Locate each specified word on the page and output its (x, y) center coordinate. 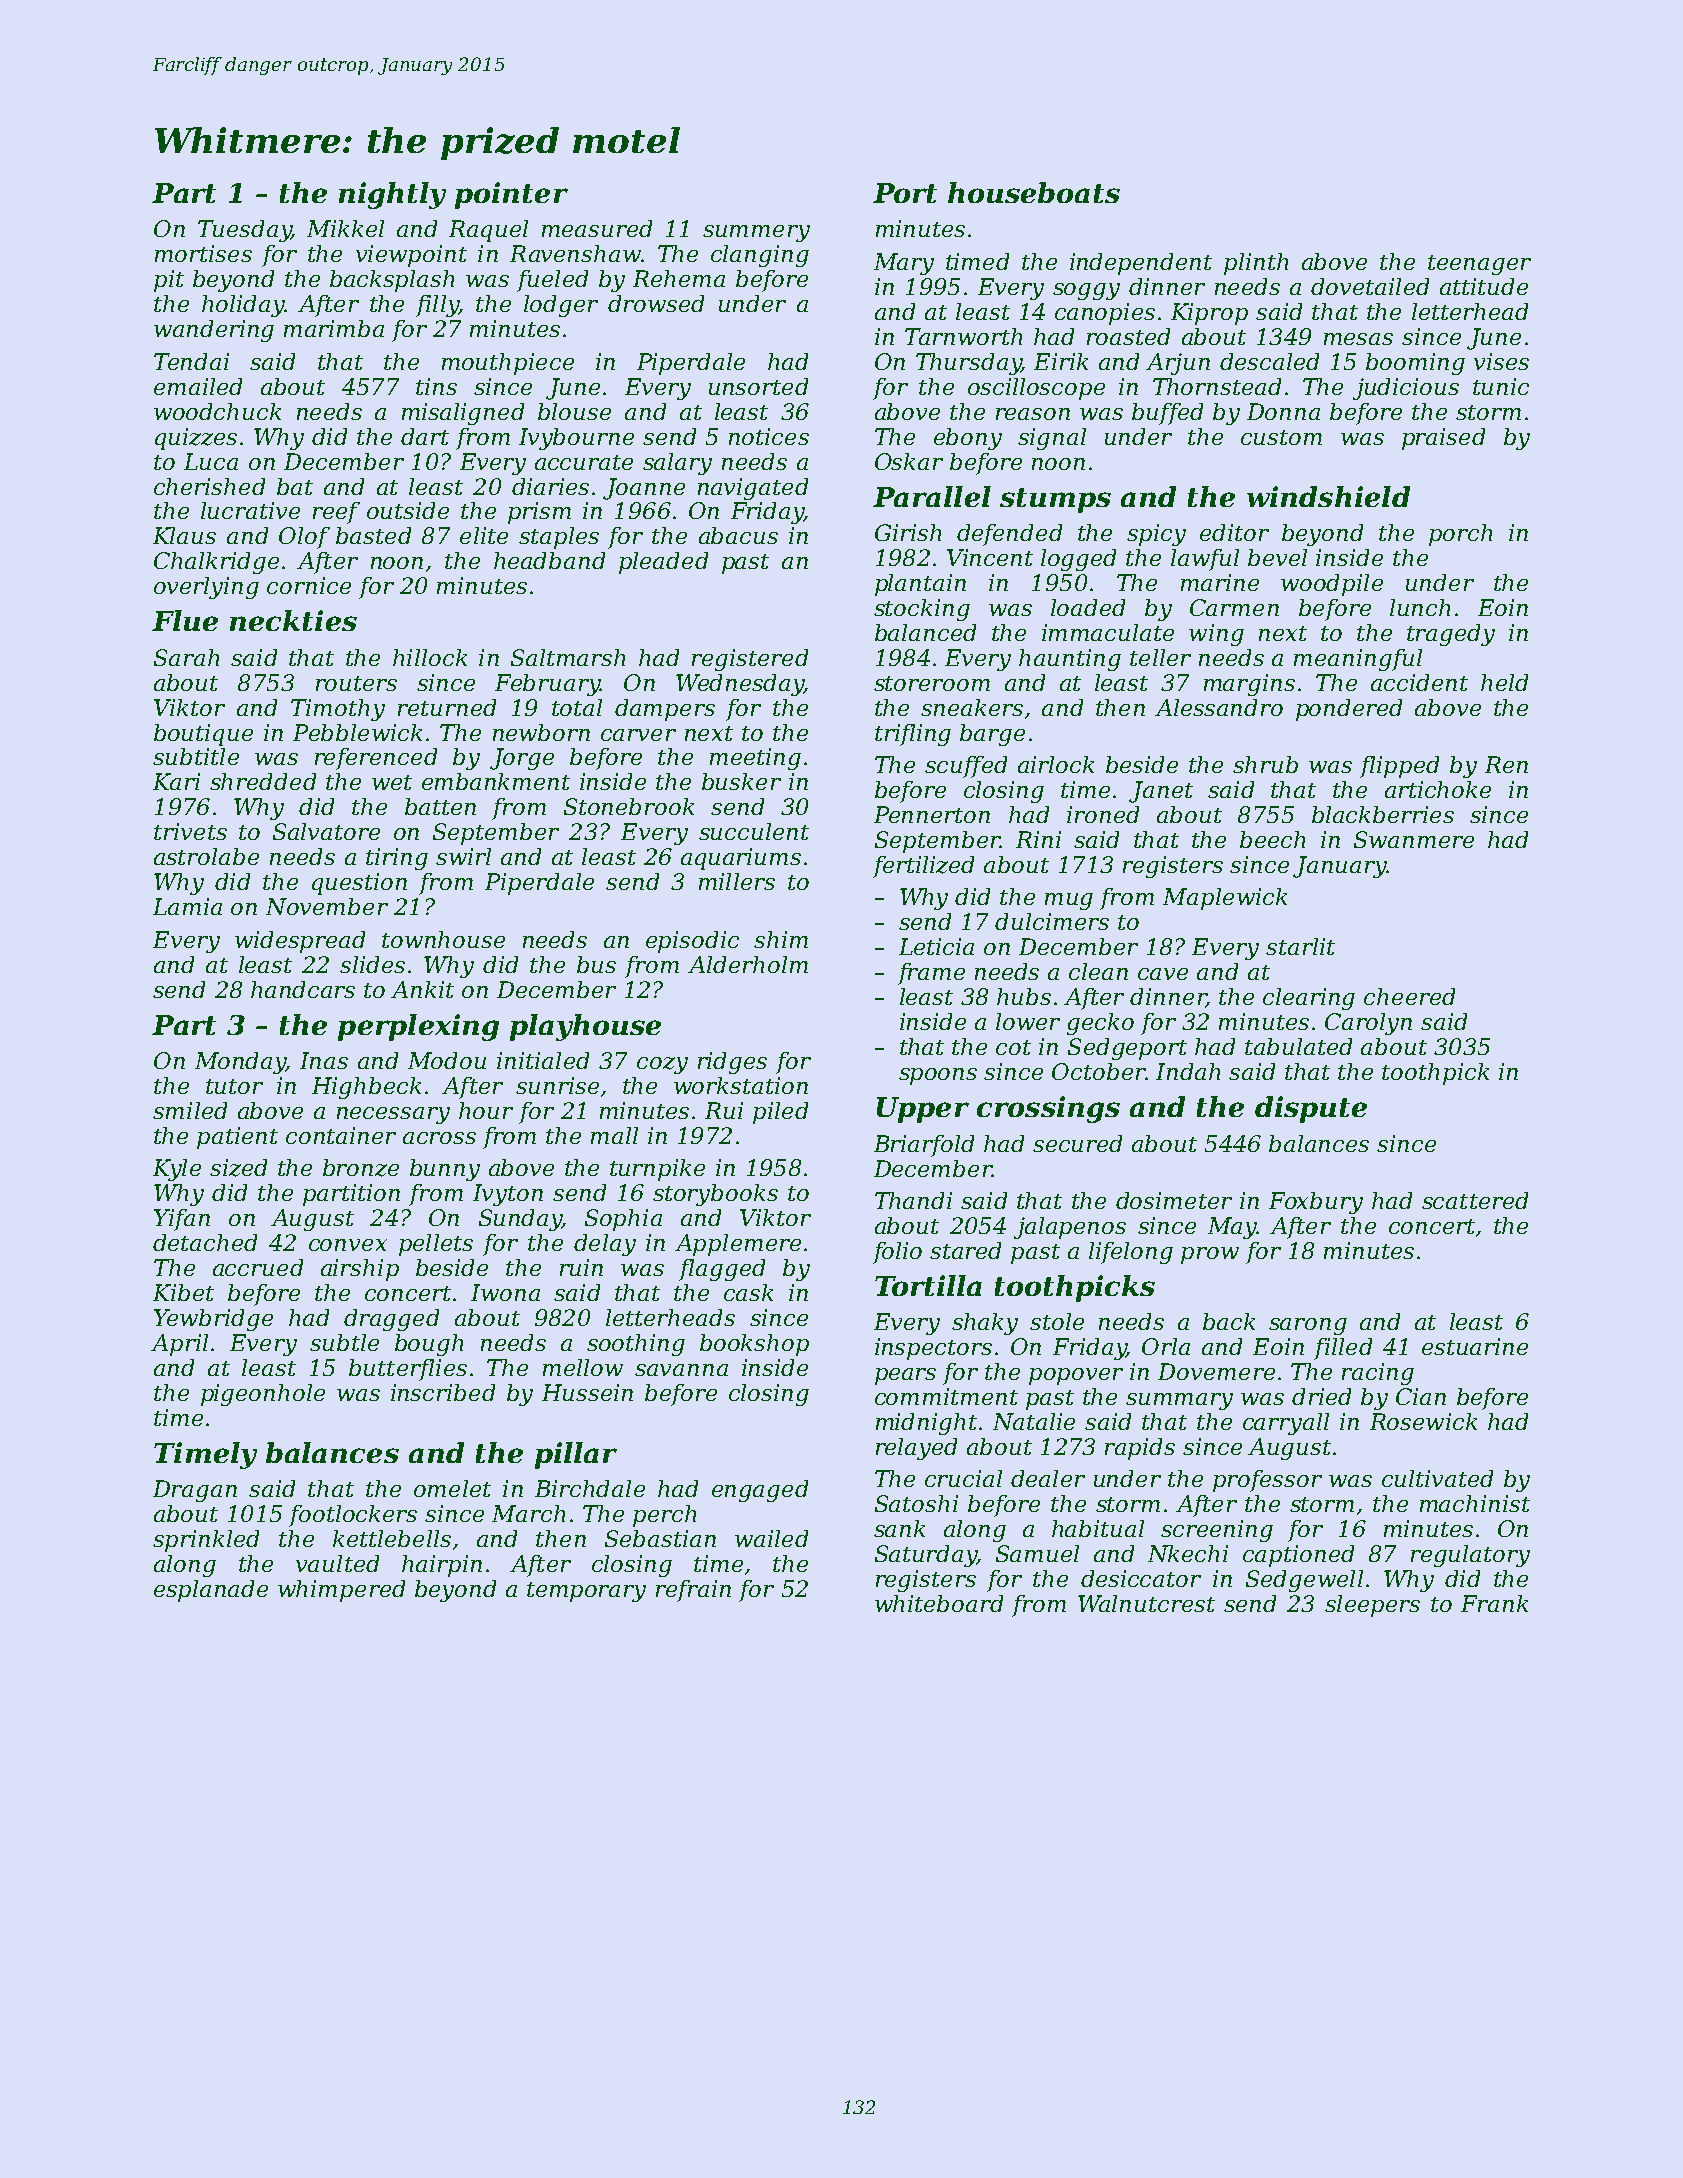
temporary (586, 1592)
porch (1460, 535)
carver (638, 735)
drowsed (656, 303)
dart (425, 436)
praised (1443, 439)
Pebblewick (357, 732)
